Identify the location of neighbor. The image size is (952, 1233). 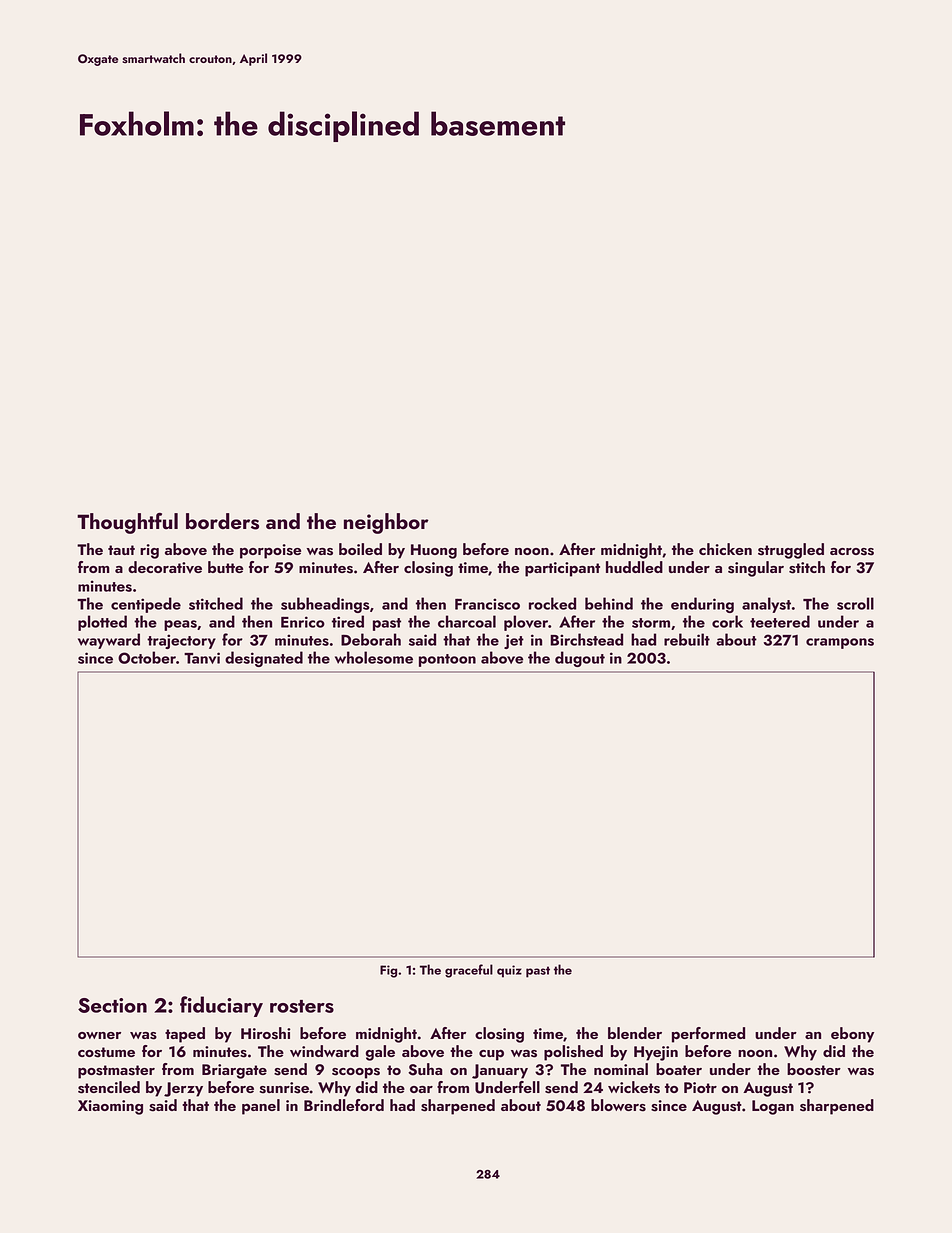
(386, 523).
